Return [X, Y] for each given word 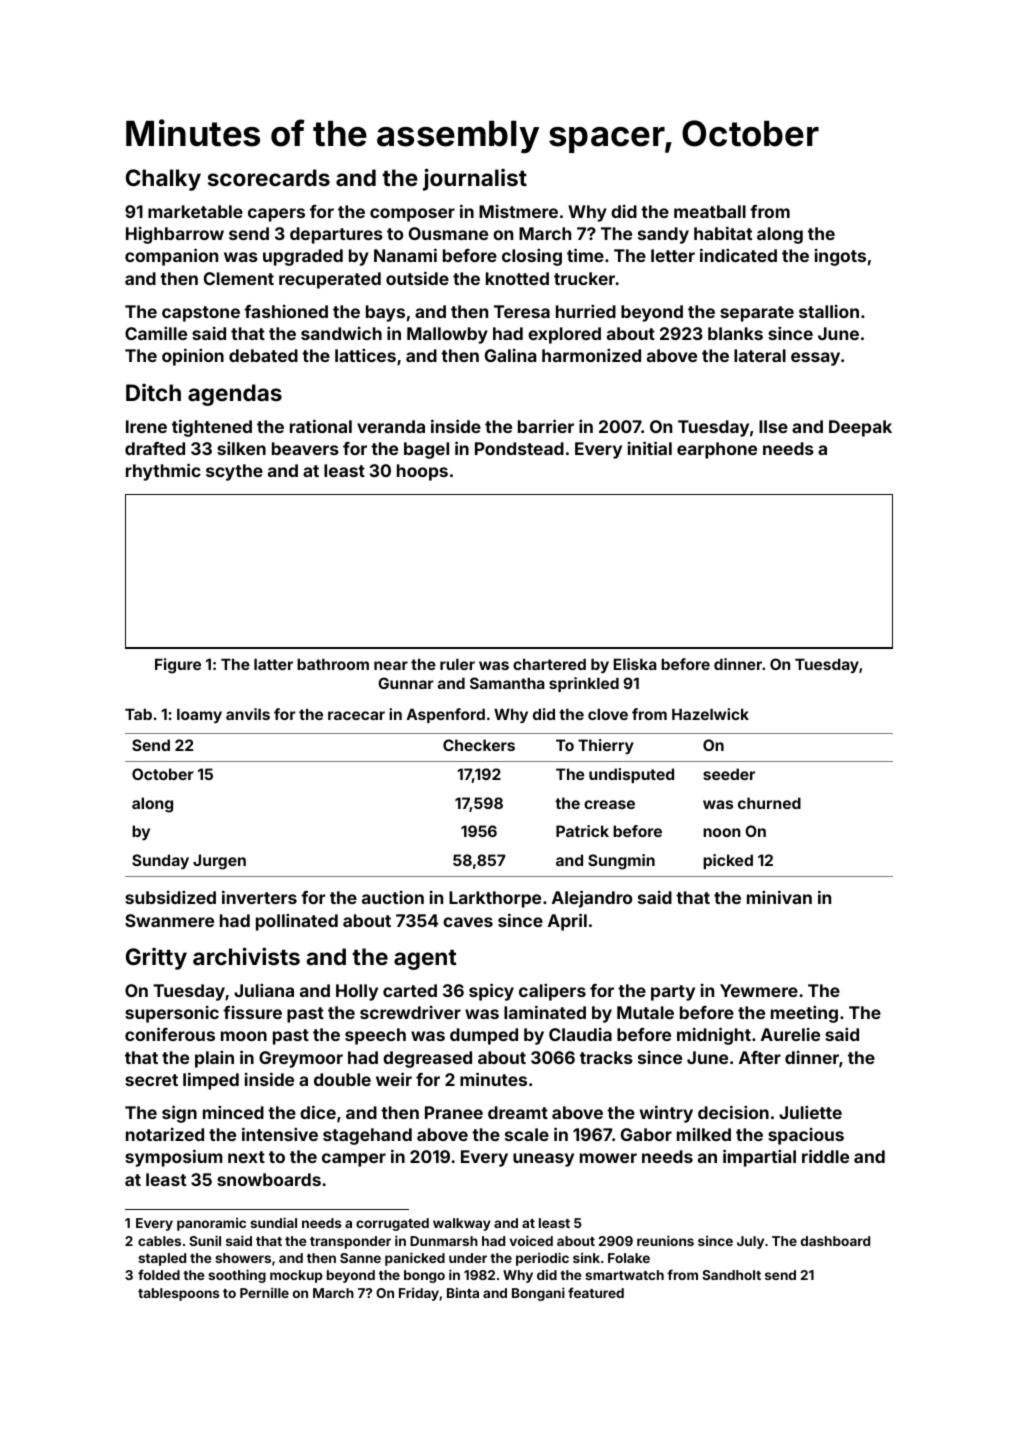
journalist [475, 179]
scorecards [269, 177]
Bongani [538, 1294]
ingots [840, 257]
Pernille [264, 1292]
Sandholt [731, 1275]
